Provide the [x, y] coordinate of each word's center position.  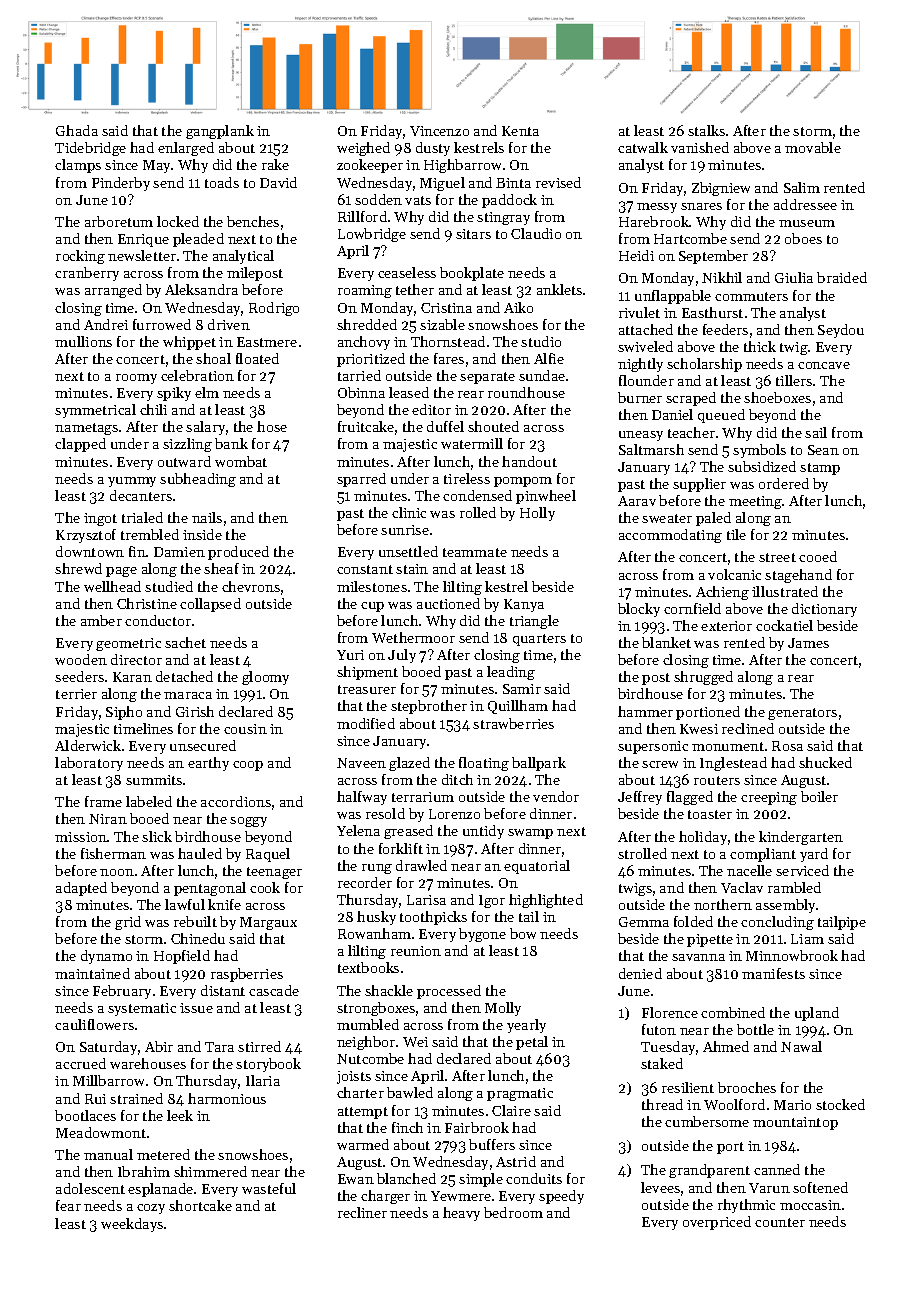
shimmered [210, 1171]
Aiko [518, 307]
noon [117, 872]
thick [760, 346]
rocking [80, 257]
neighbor [366, 1043]
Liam [807, 939]
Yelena [358, 830]
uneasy [641, 436]
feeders [725, 329]
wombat [241, 461]
